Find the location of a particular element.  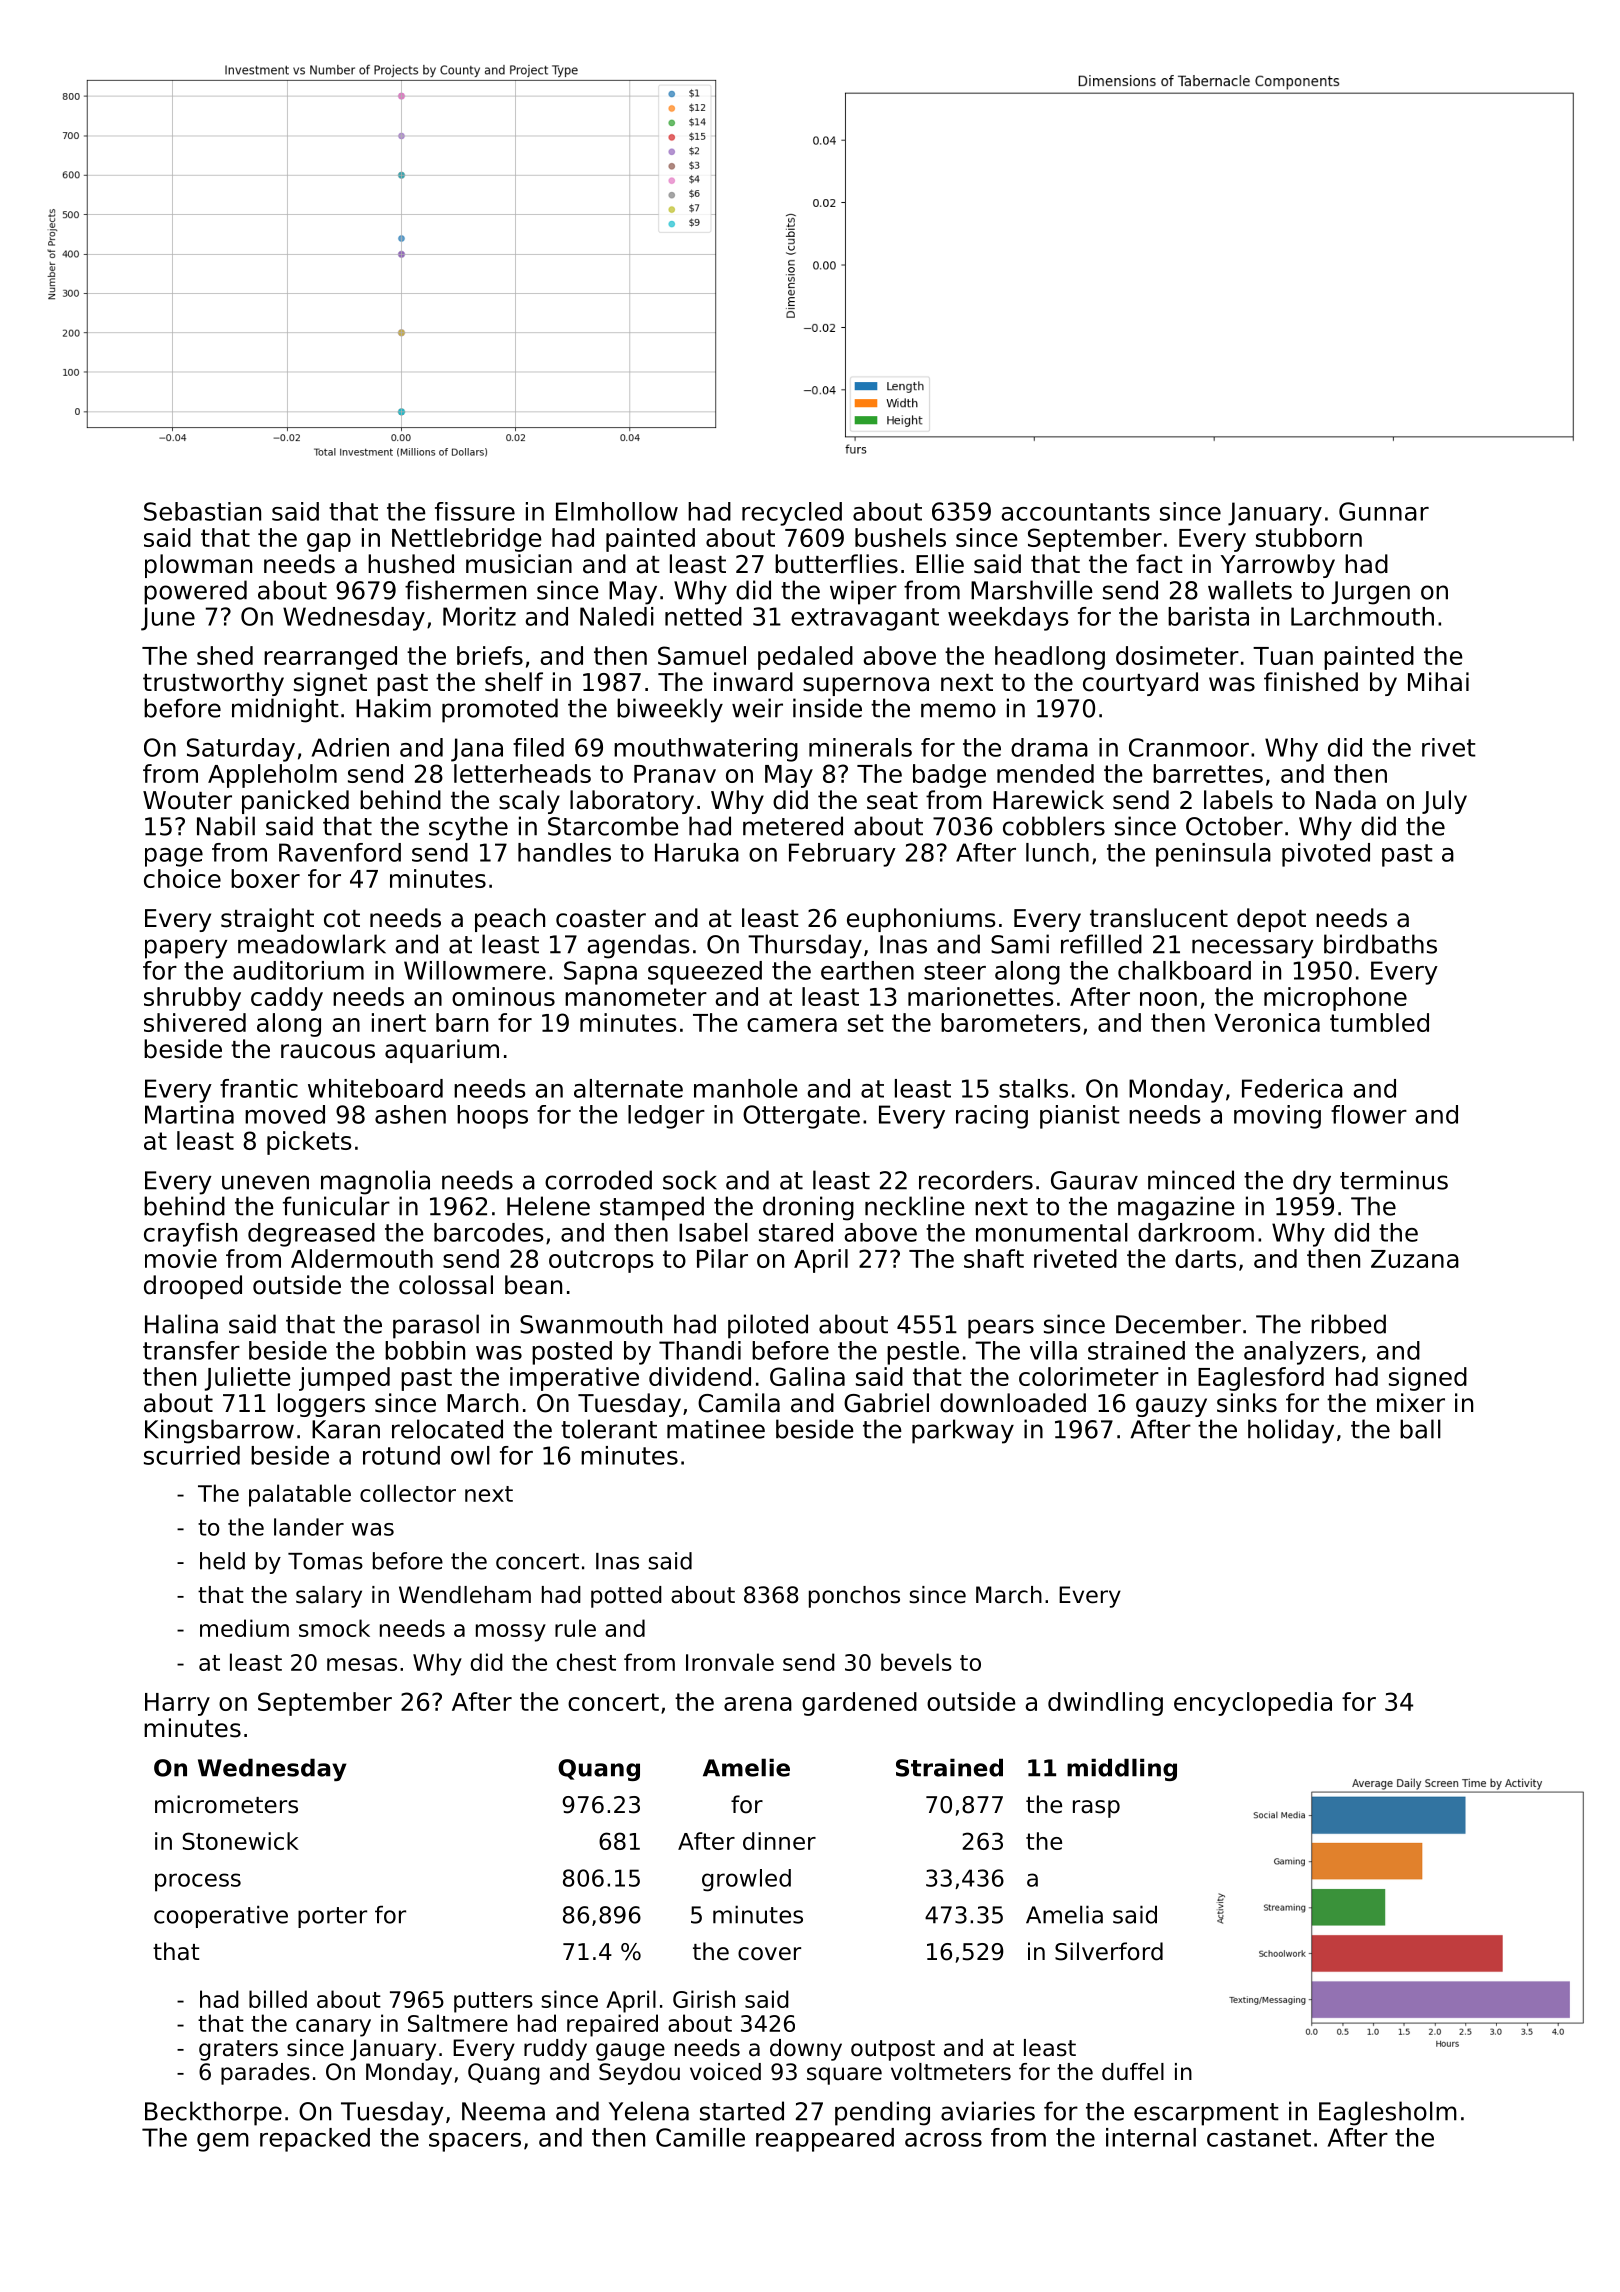

analyzers is located at coordinates (1301, 1353).
